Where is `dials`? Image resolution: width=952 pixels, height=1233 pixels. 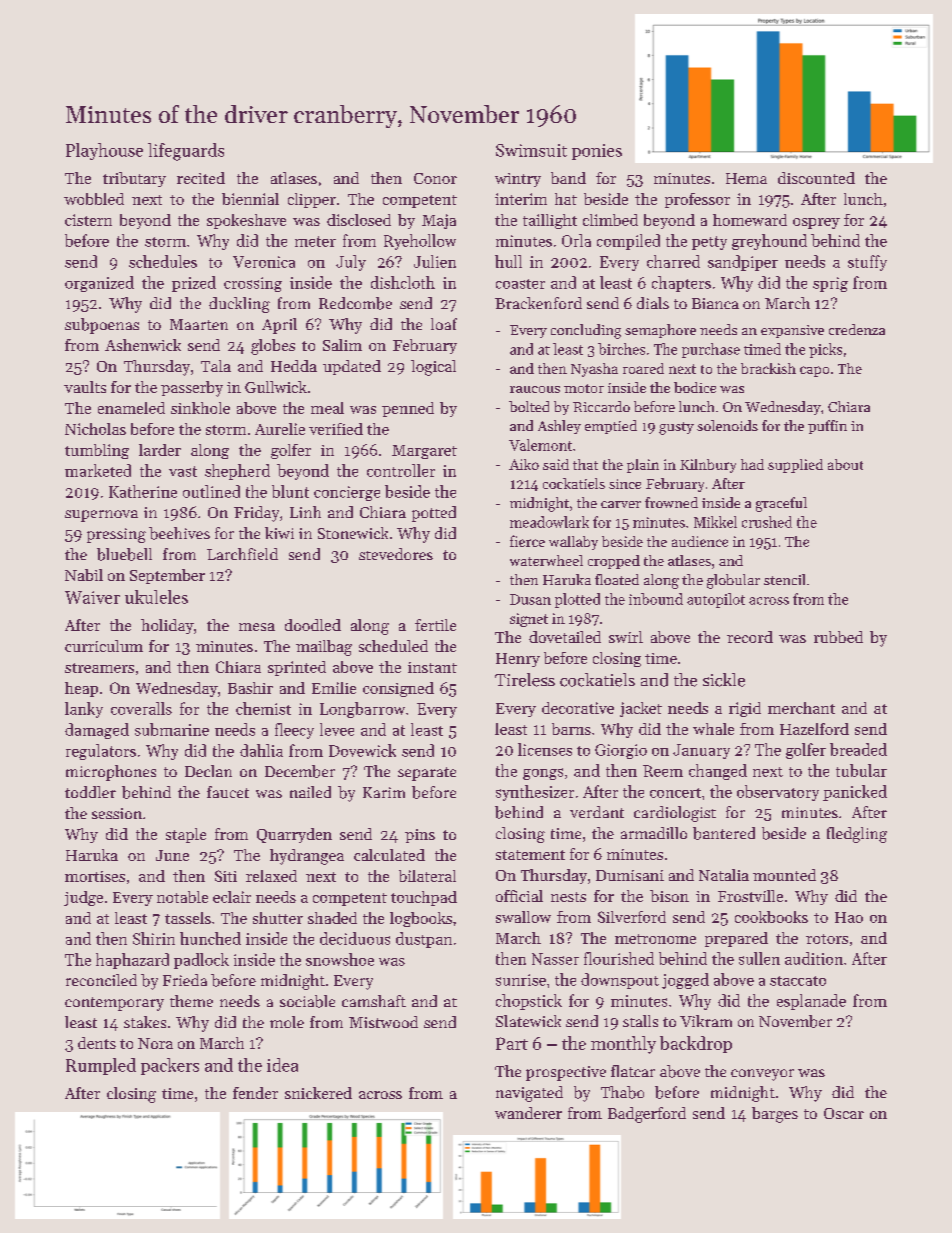
dials is located at coordinates (653, 303).
